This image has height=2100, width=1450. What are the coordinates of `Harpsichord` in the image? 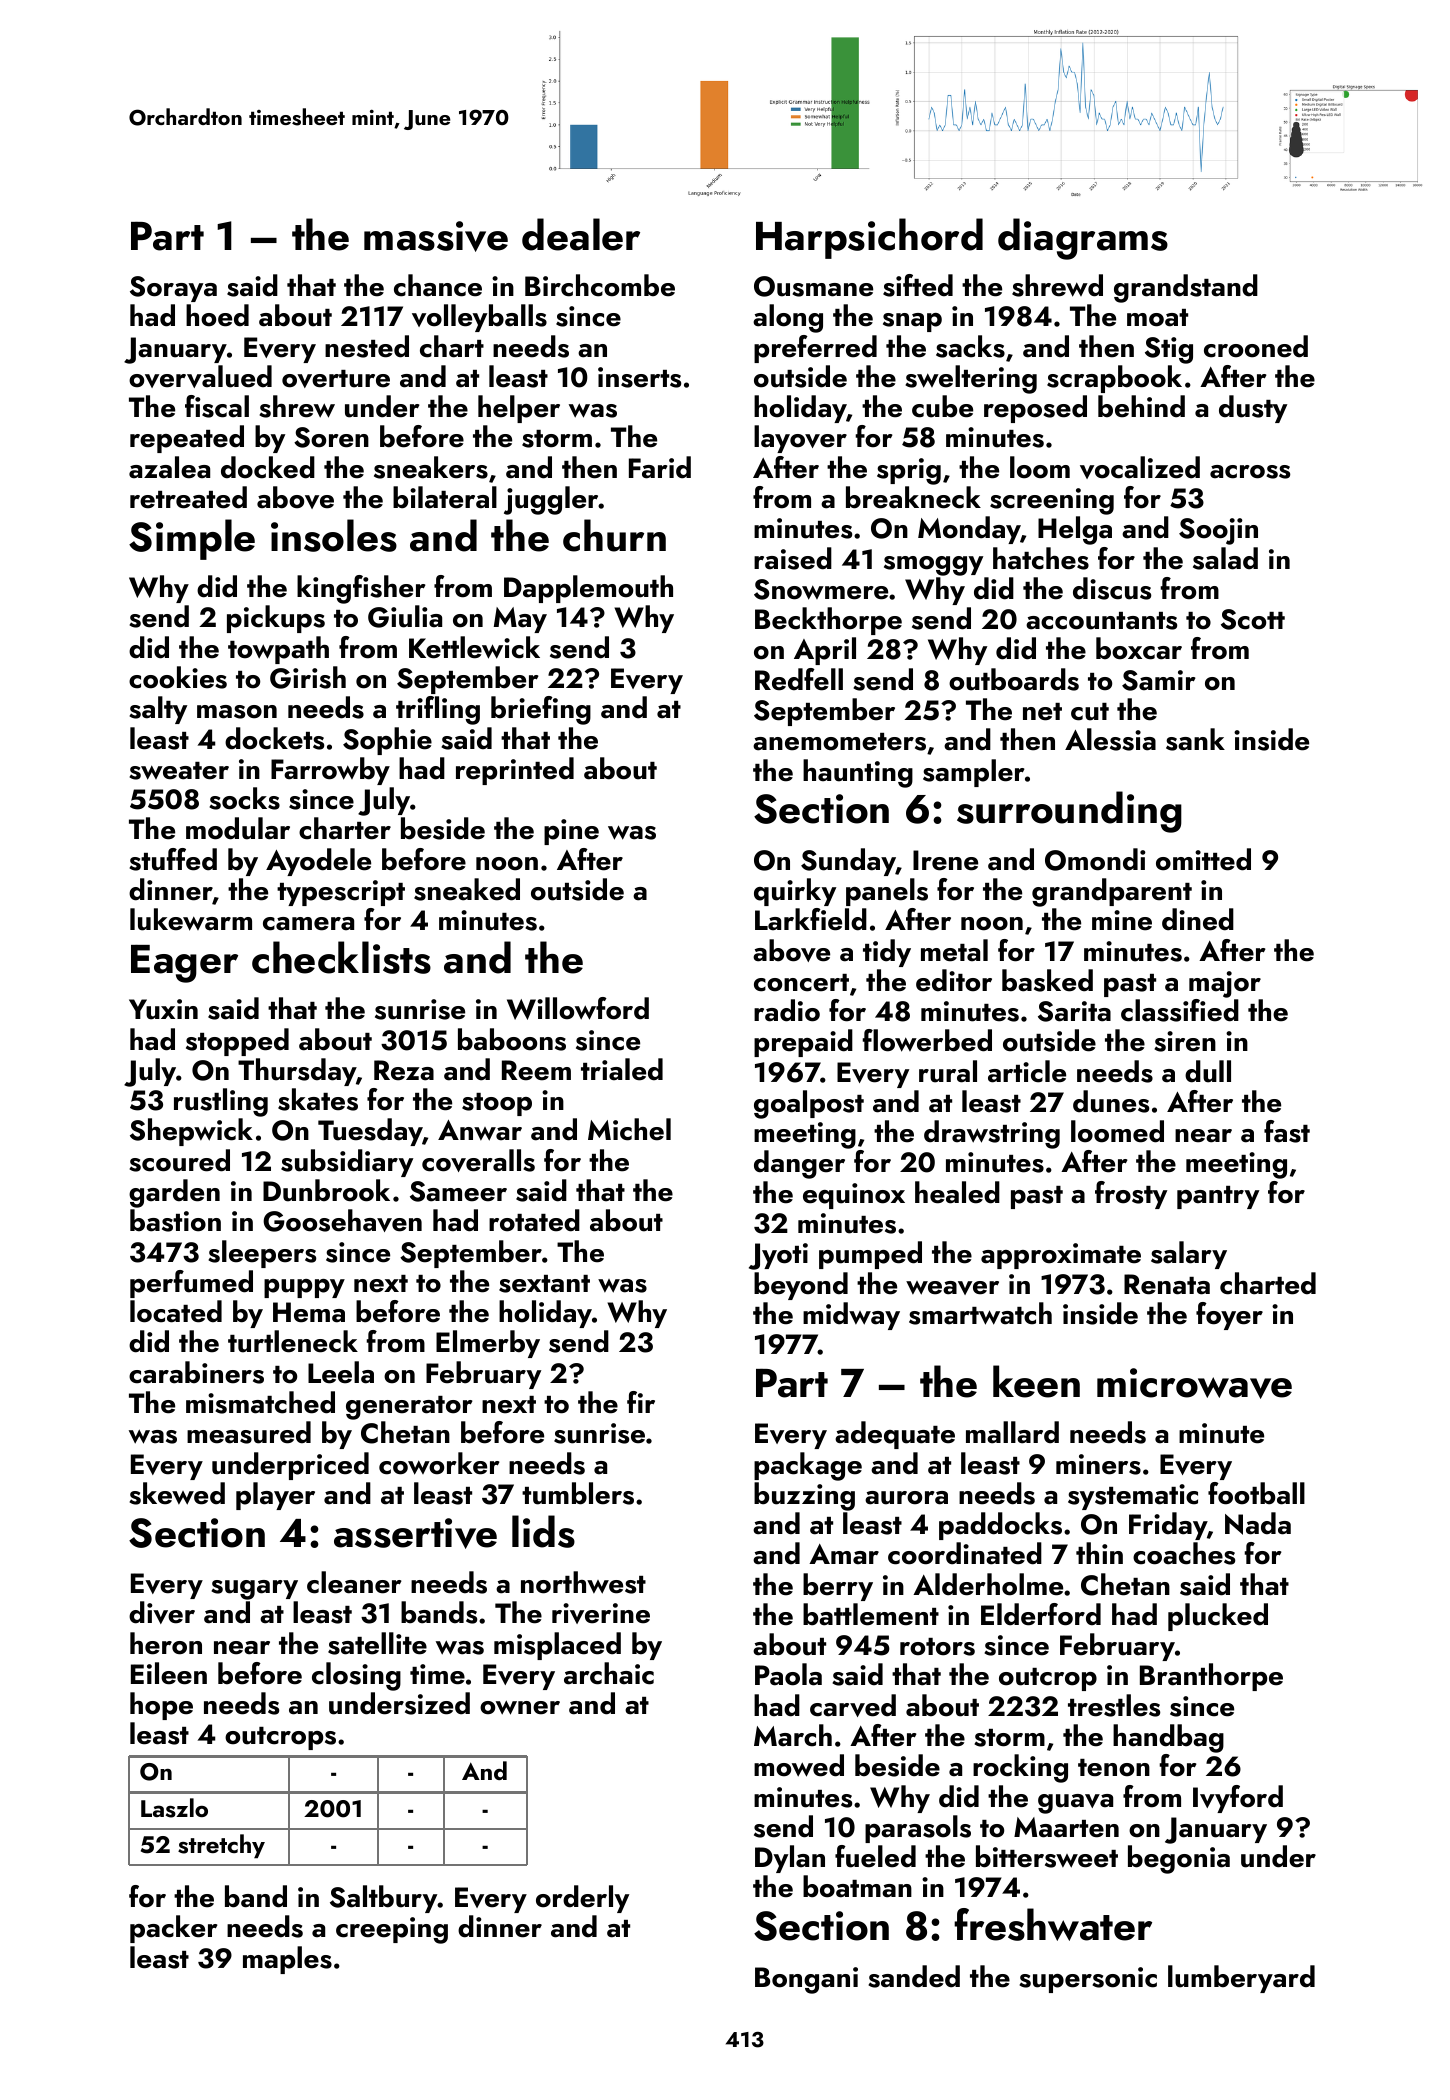 It's located at (869, 238).
